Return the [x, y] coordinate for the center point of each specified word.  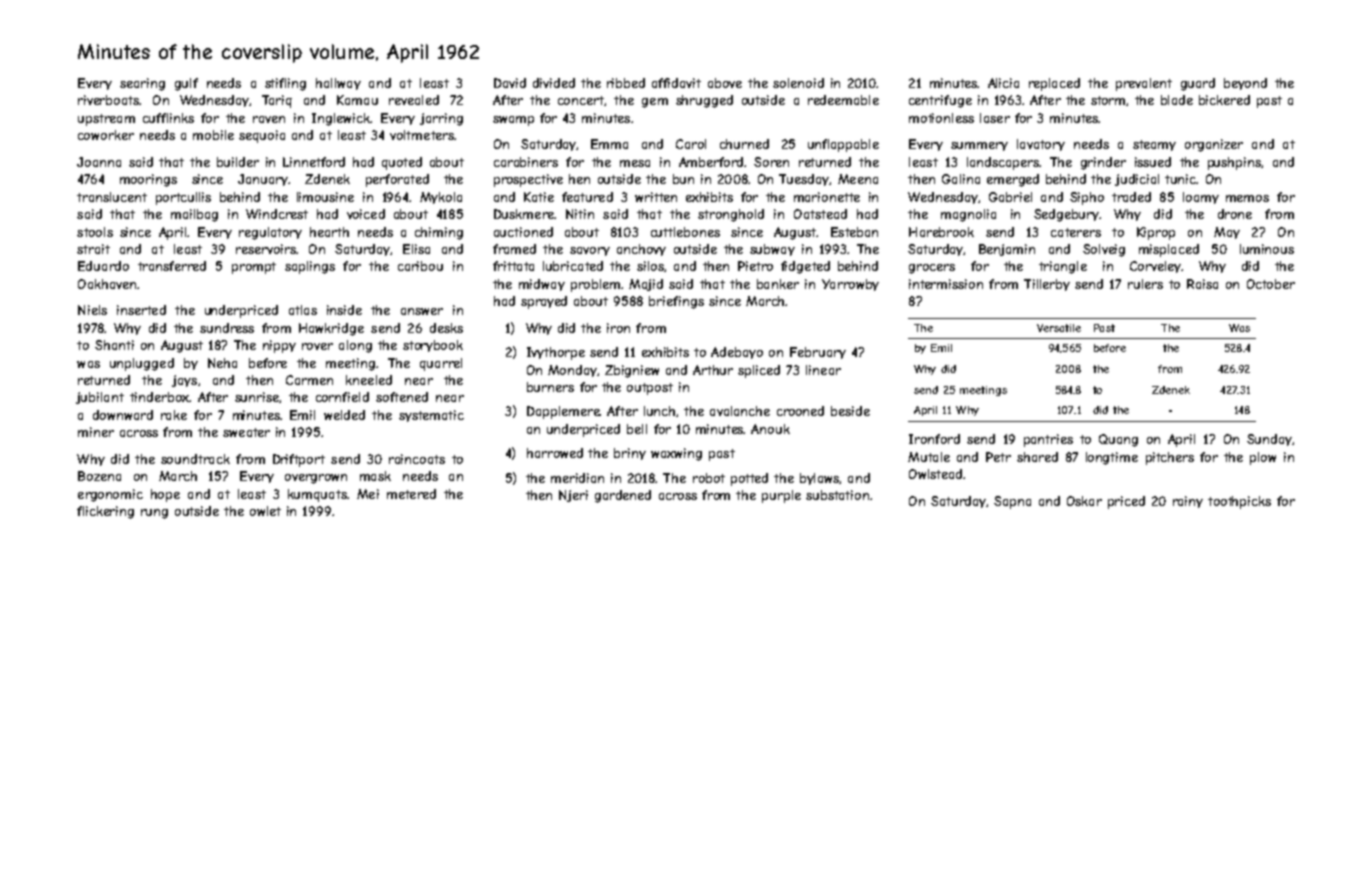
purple [781, 496]
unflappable [843, 145]
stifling [285, 84]
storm [1108, 100]
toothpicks [1239, 502]
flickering [105, 512]
